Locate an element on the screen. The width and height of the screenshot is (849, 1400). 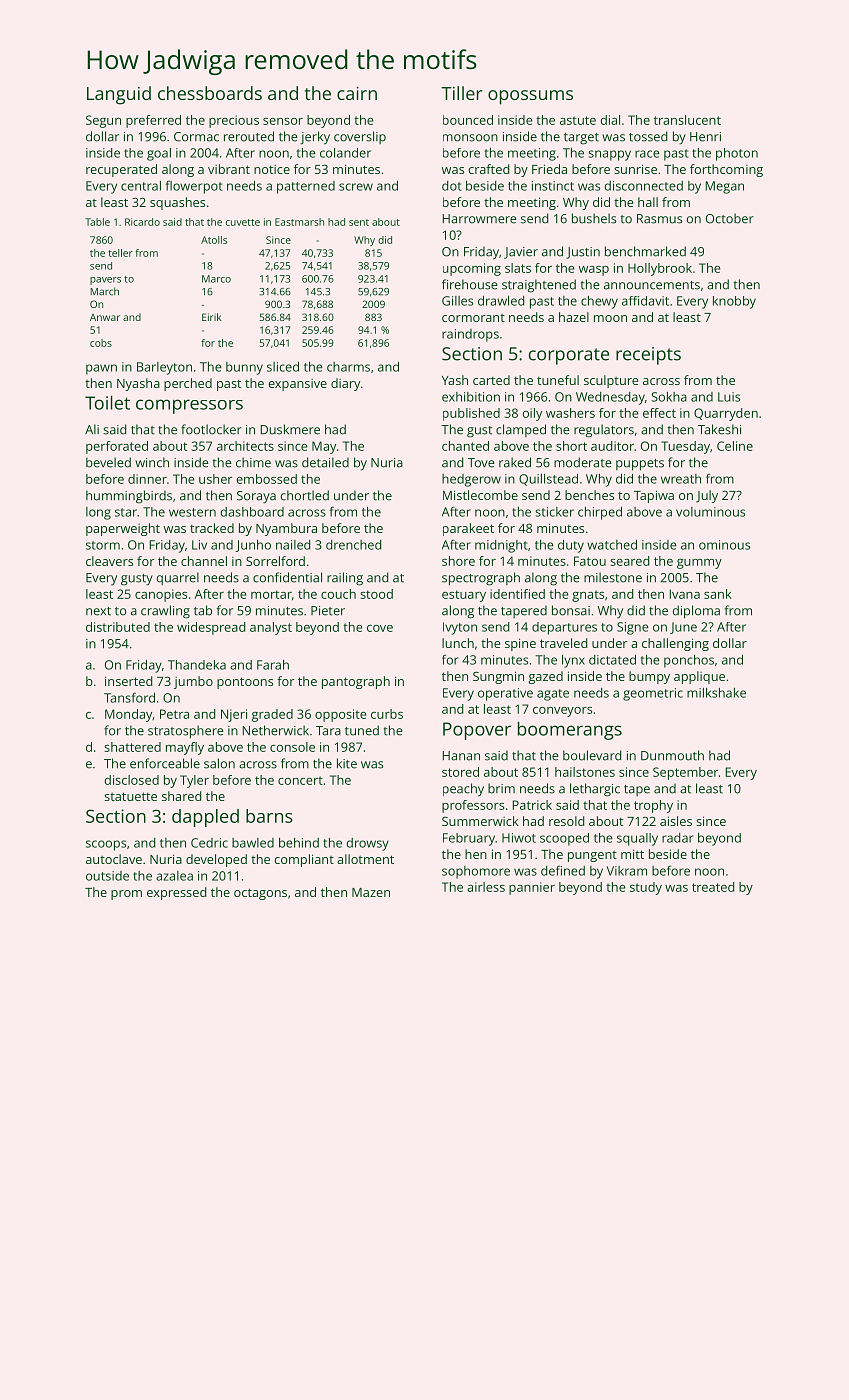
recuperated is located at coordinates (121, 170).
